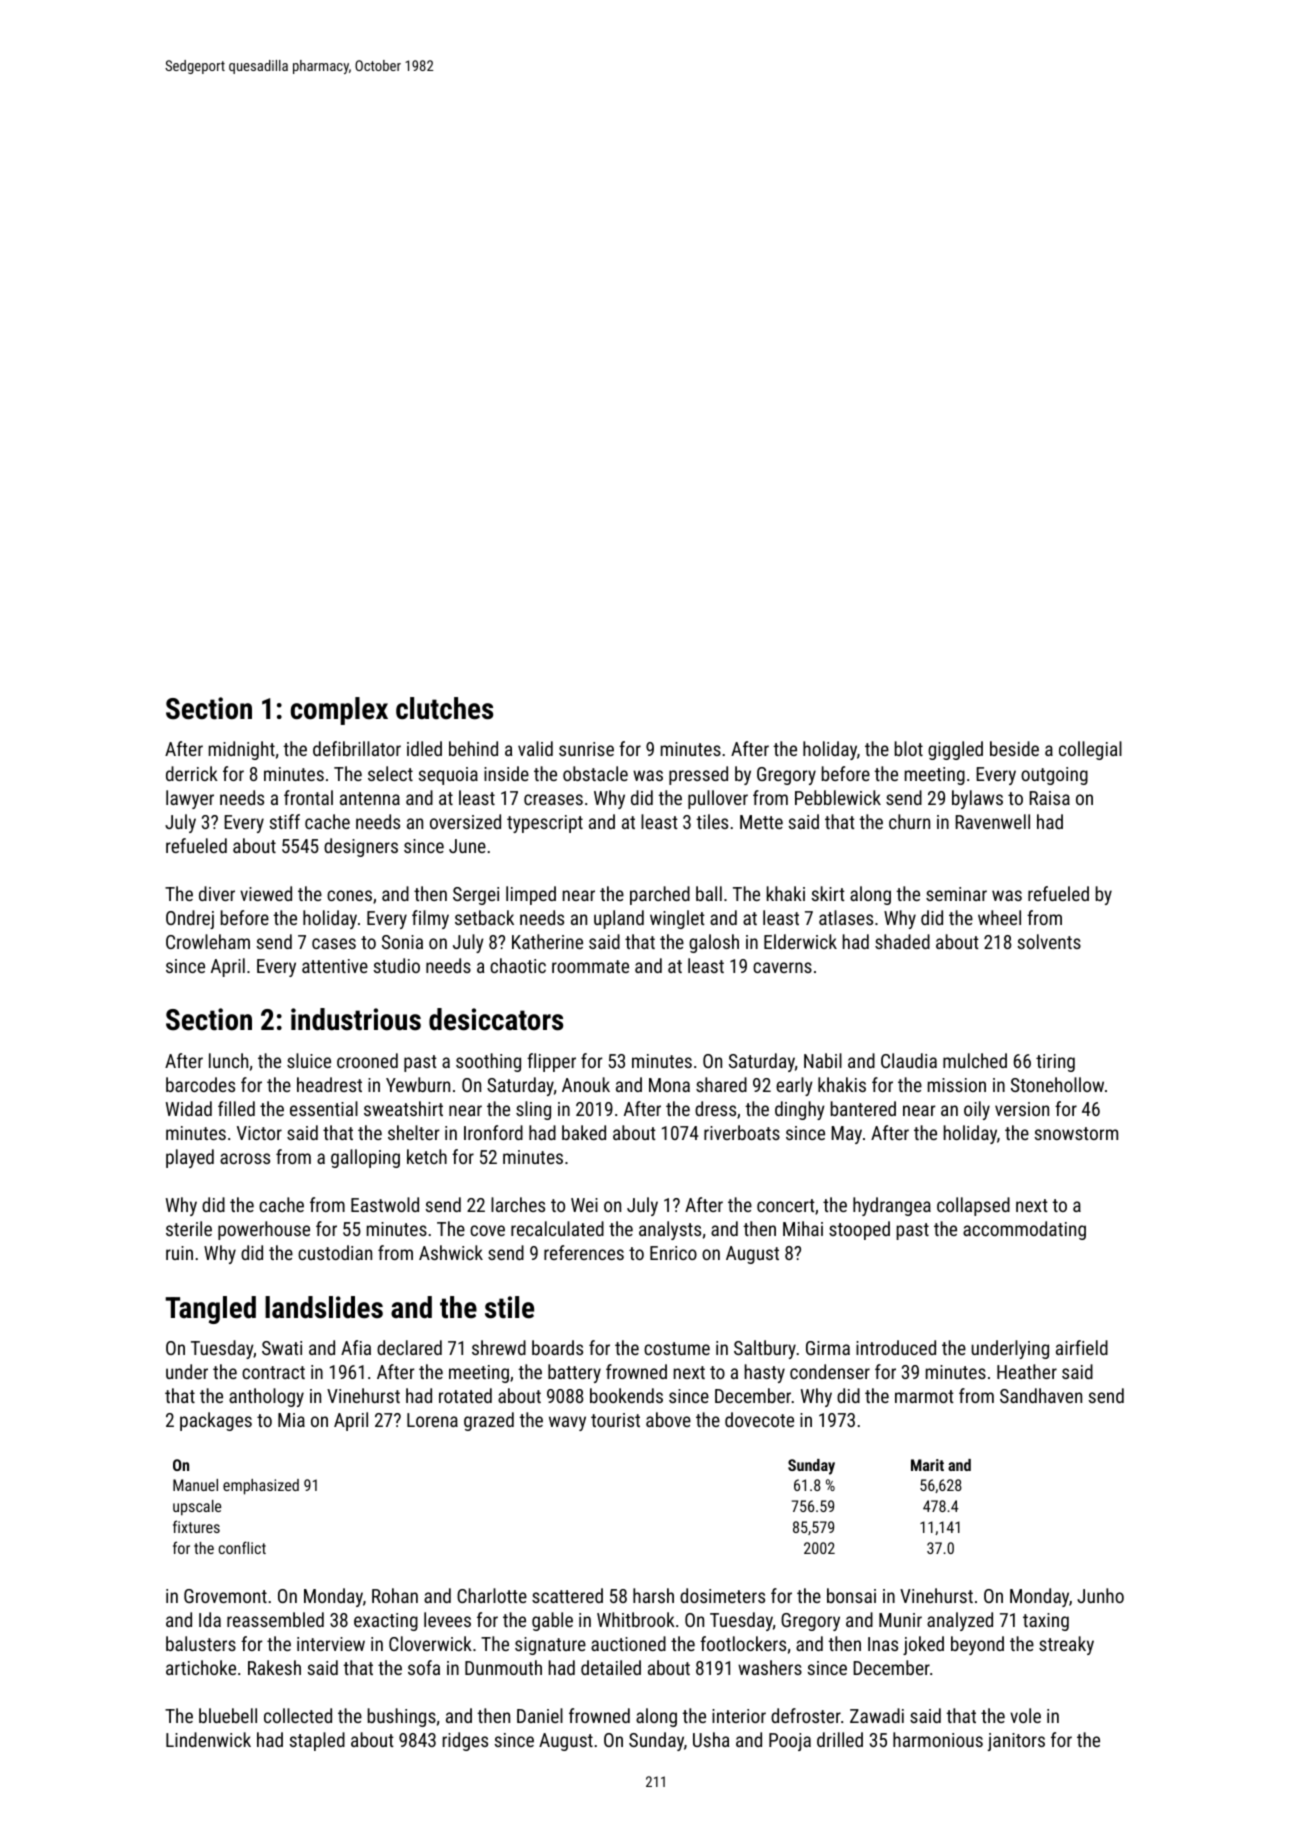  What do you see at coordinates (242, 1547) in the image?
I see `conflict` at bounding box center [242, 1547].
